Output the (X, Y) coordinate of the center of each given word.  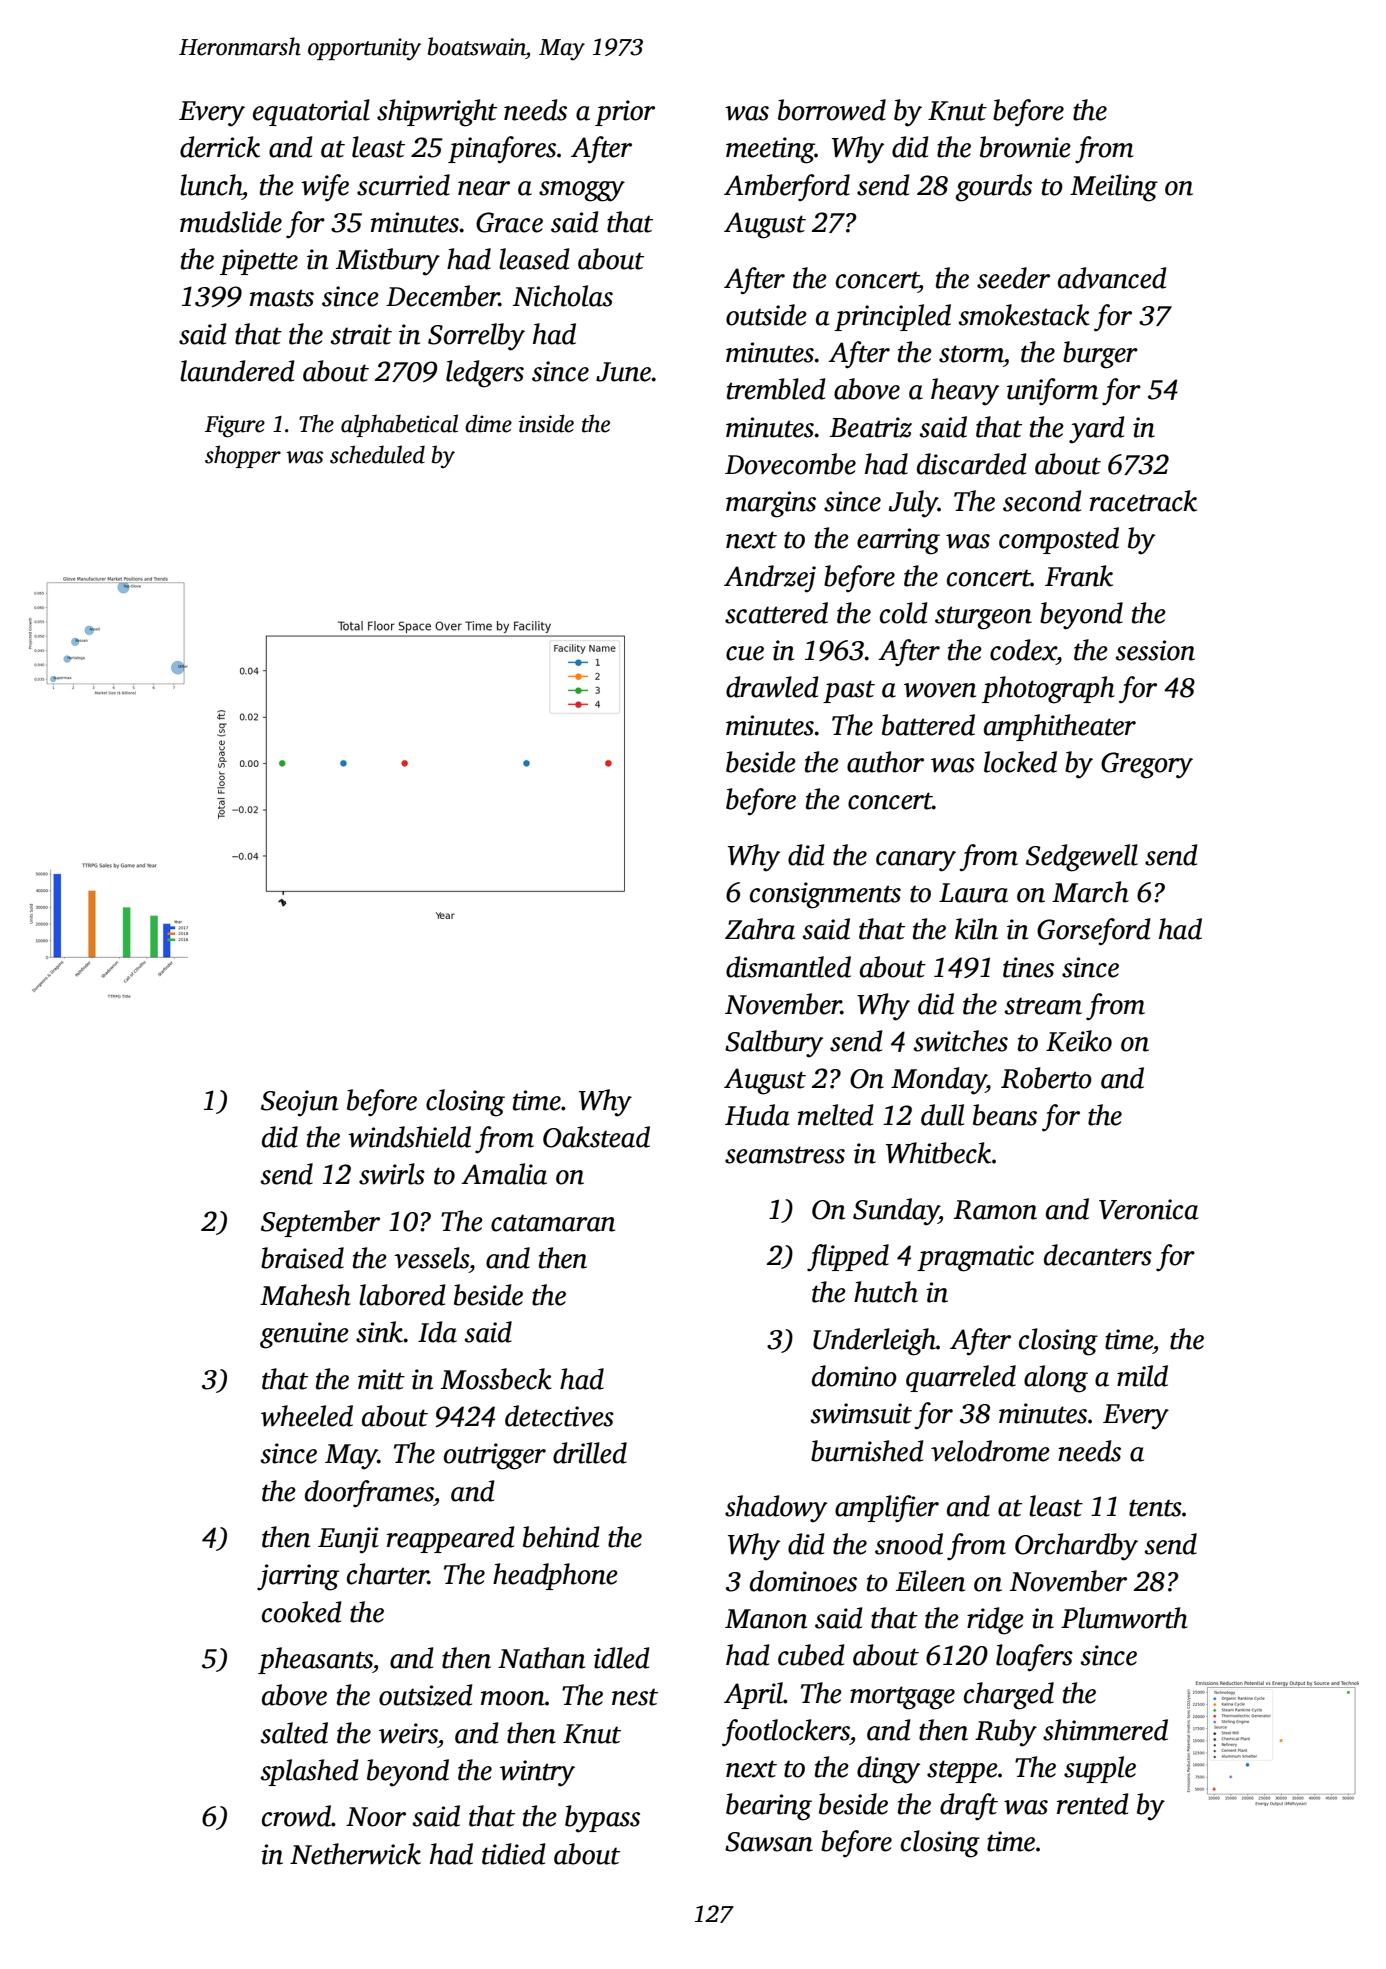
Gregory (1147, 765)
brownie (1025, 147)
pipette (259, 262)
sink (379, 1332)
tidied (514, 1854)
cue (745, 653)
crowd (296, 1816)
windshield (409, 1137)
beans (1005, 1115)
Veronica (1148, 1209)
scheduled (377, 454)
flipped (848, 1258)
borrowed (832, 110)
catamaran (553, 1223)
